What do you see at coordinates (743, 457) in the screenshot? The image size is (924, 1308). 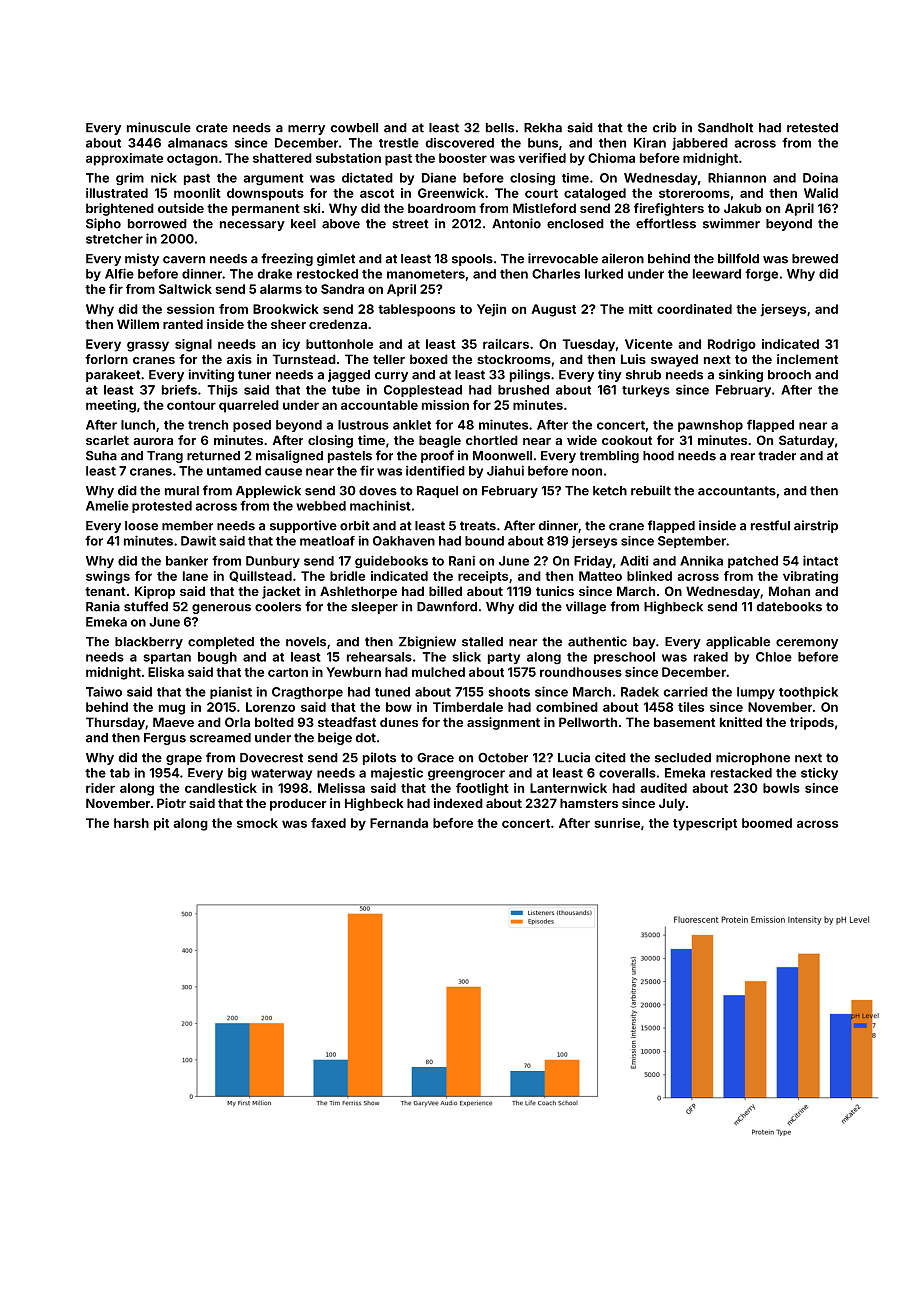 I see `rear` at bounding box center [743, 457].
